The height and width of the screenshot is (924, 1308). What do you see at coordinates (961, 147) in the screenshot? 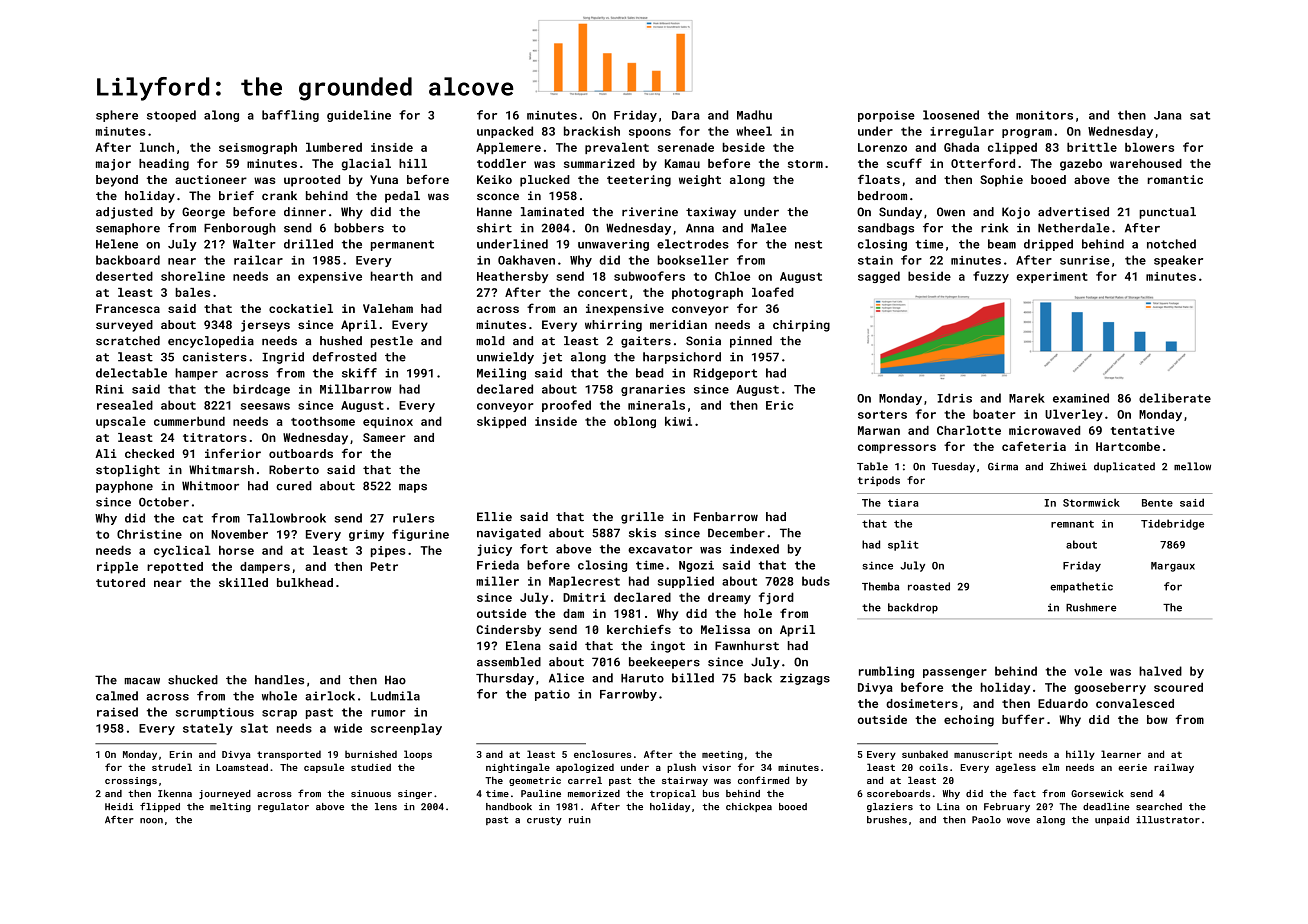
I see `Ghada` at bounding box center [961, 147].
